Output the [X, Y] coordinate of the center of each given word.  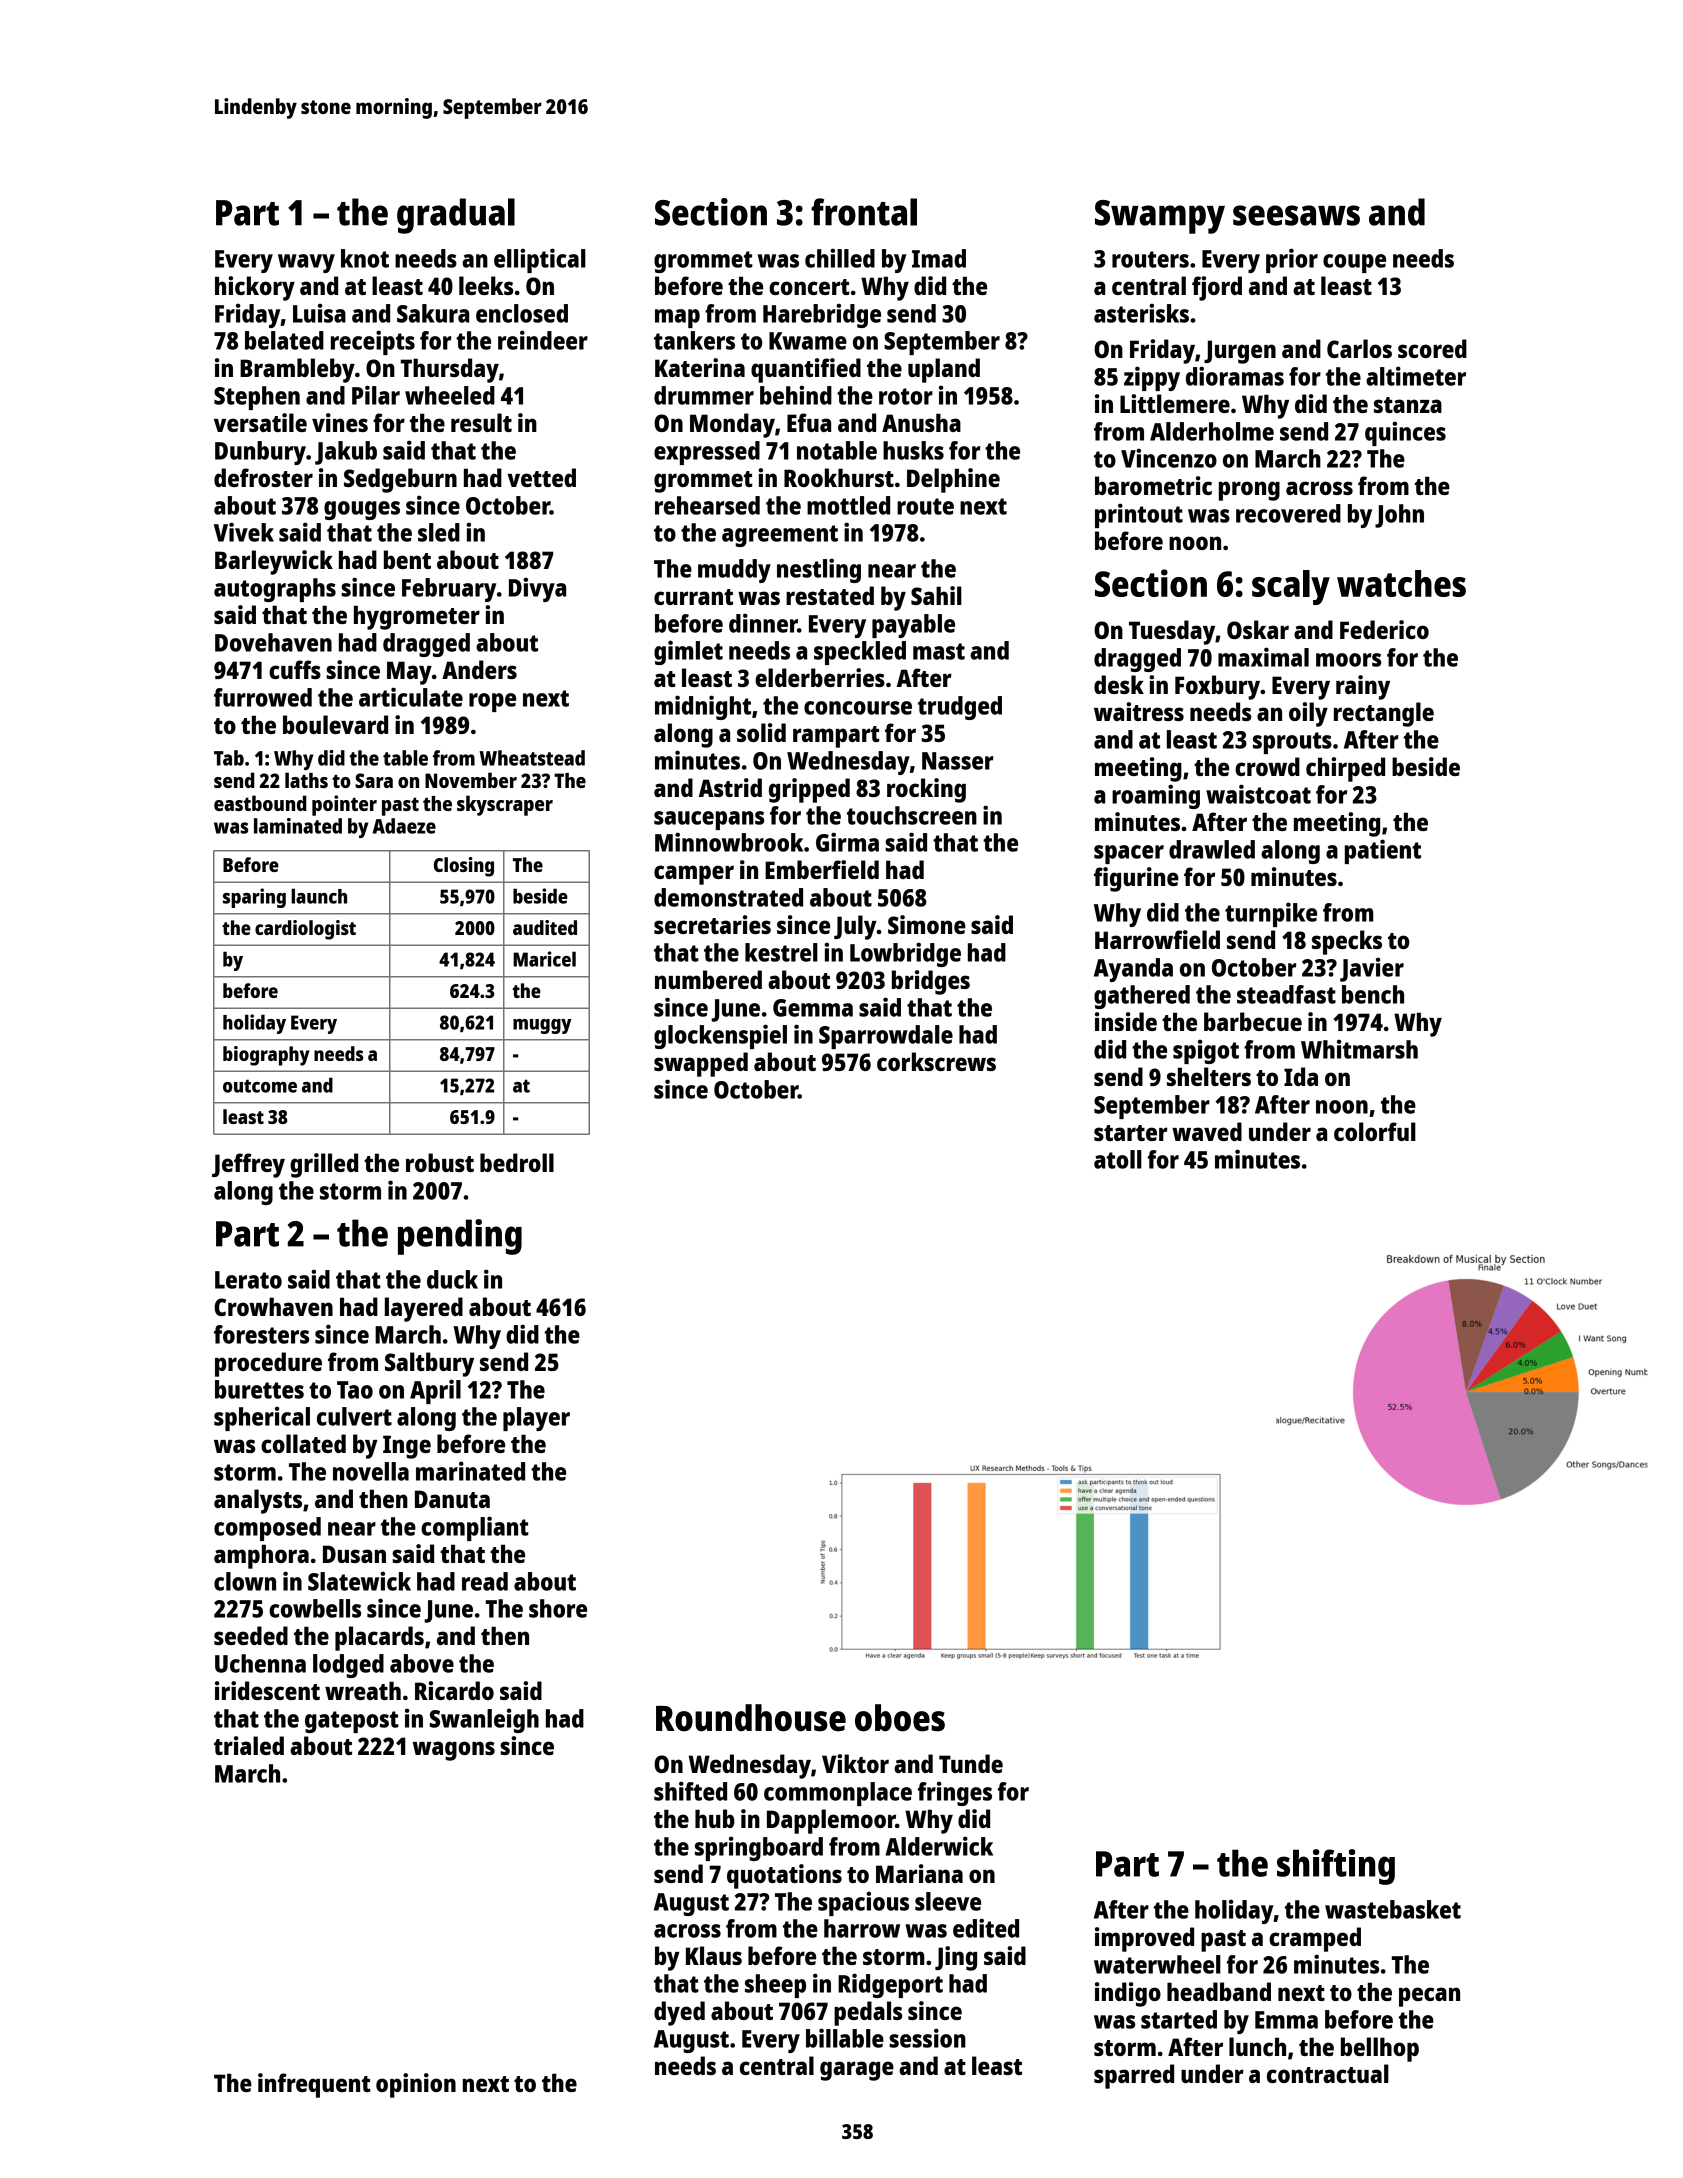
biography [266, 1056]
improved [1144, 1939]
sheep [775, 1986]
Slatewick [359, 1581]
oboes [900, 1718]
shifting [1336, 1867]
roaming [1156, 796]
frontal [864, 212]
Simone [927, 924]
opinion [416, 2085]
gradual [456, 216]
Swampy [1160, 217]
